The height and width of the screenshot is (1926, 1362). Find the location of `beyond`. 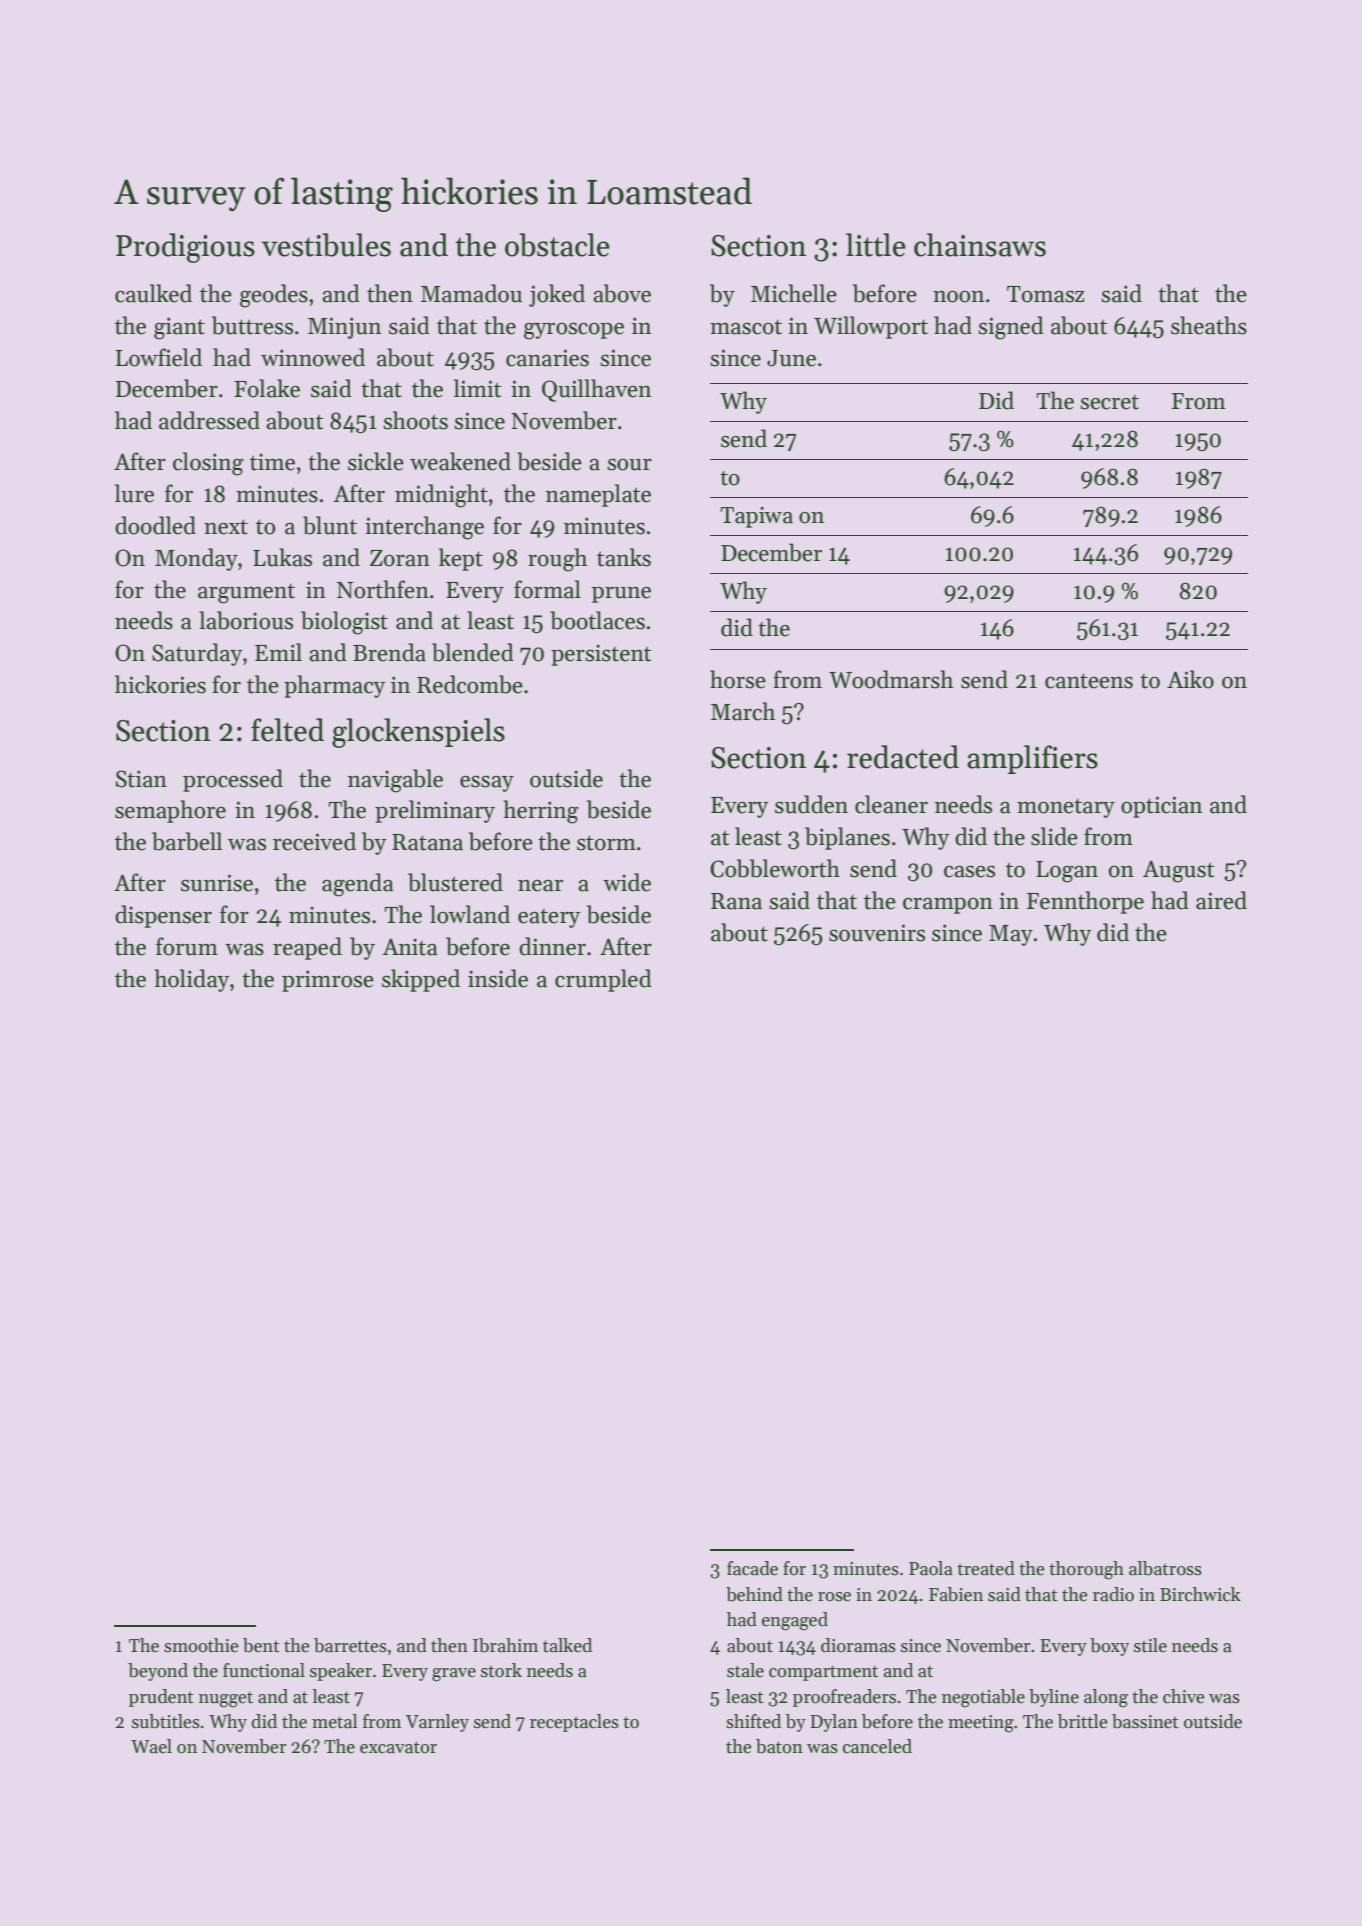

beyond is located at coordinates (158, 1672).
